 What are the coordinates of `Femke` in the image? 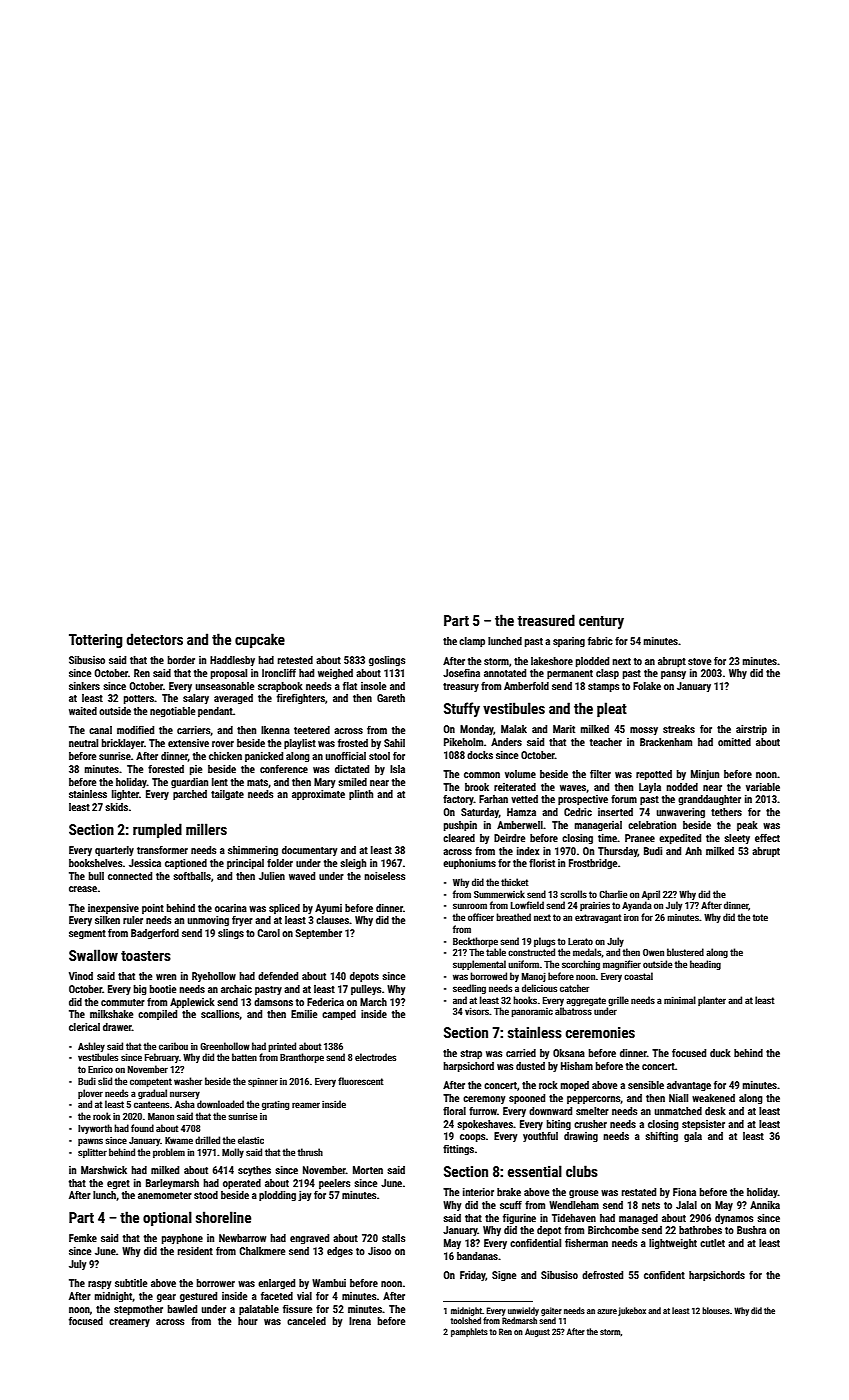 It's located at (83, 1238).
